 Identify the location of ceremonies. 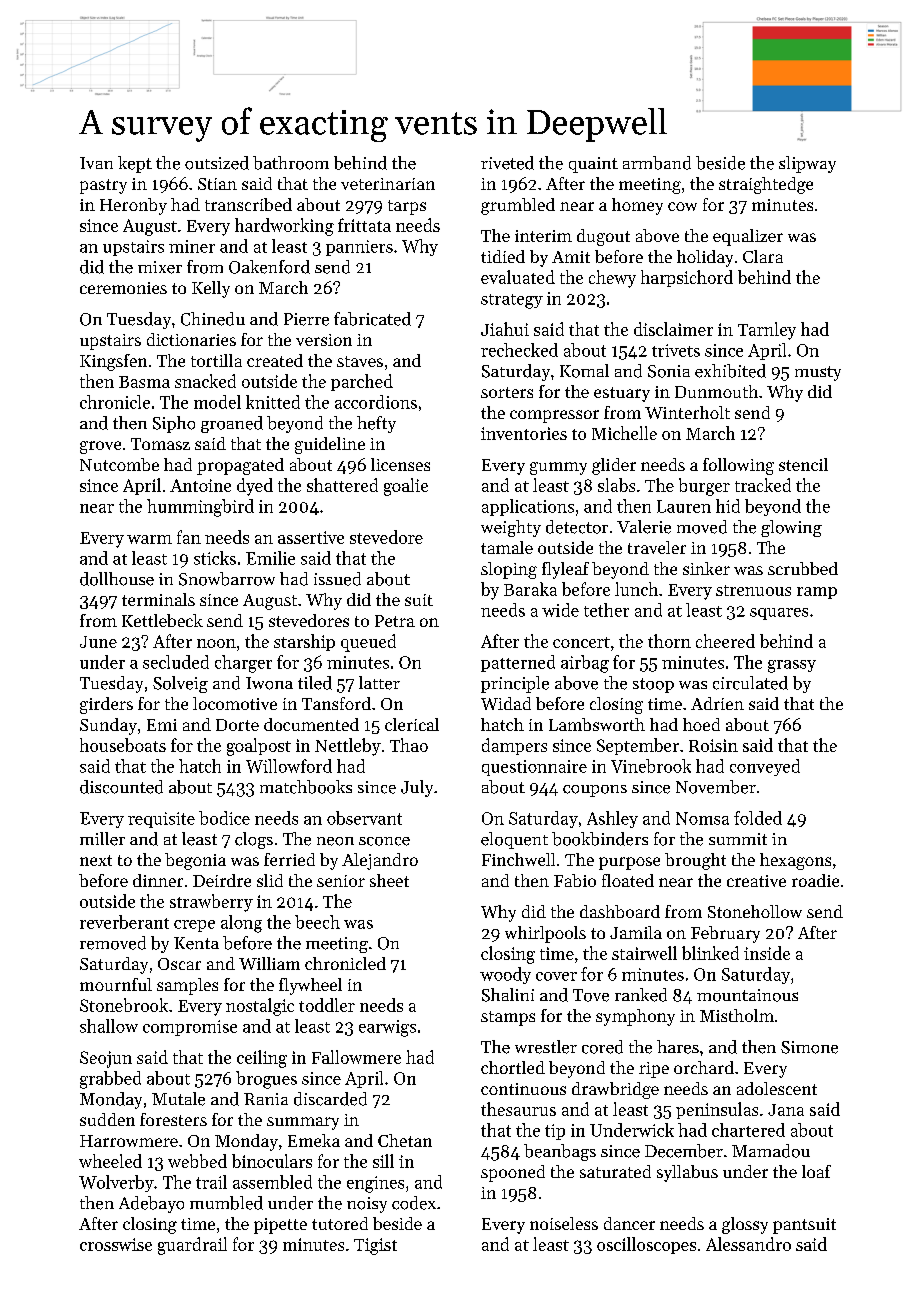
(123, 288).
